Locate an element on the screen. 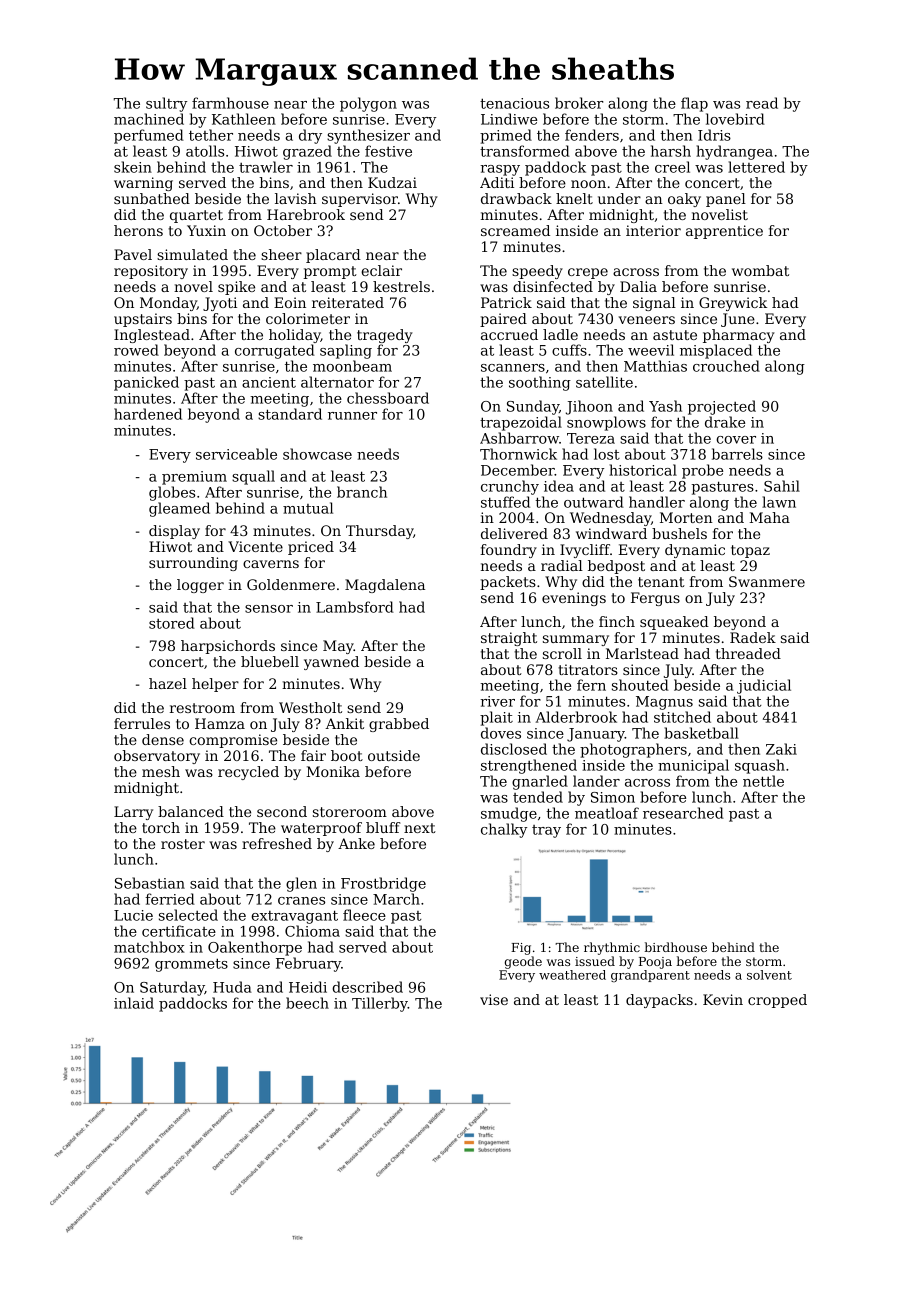 This screenshot has height=1308, width=924. surrounding is located at coordinates (193, 564).
